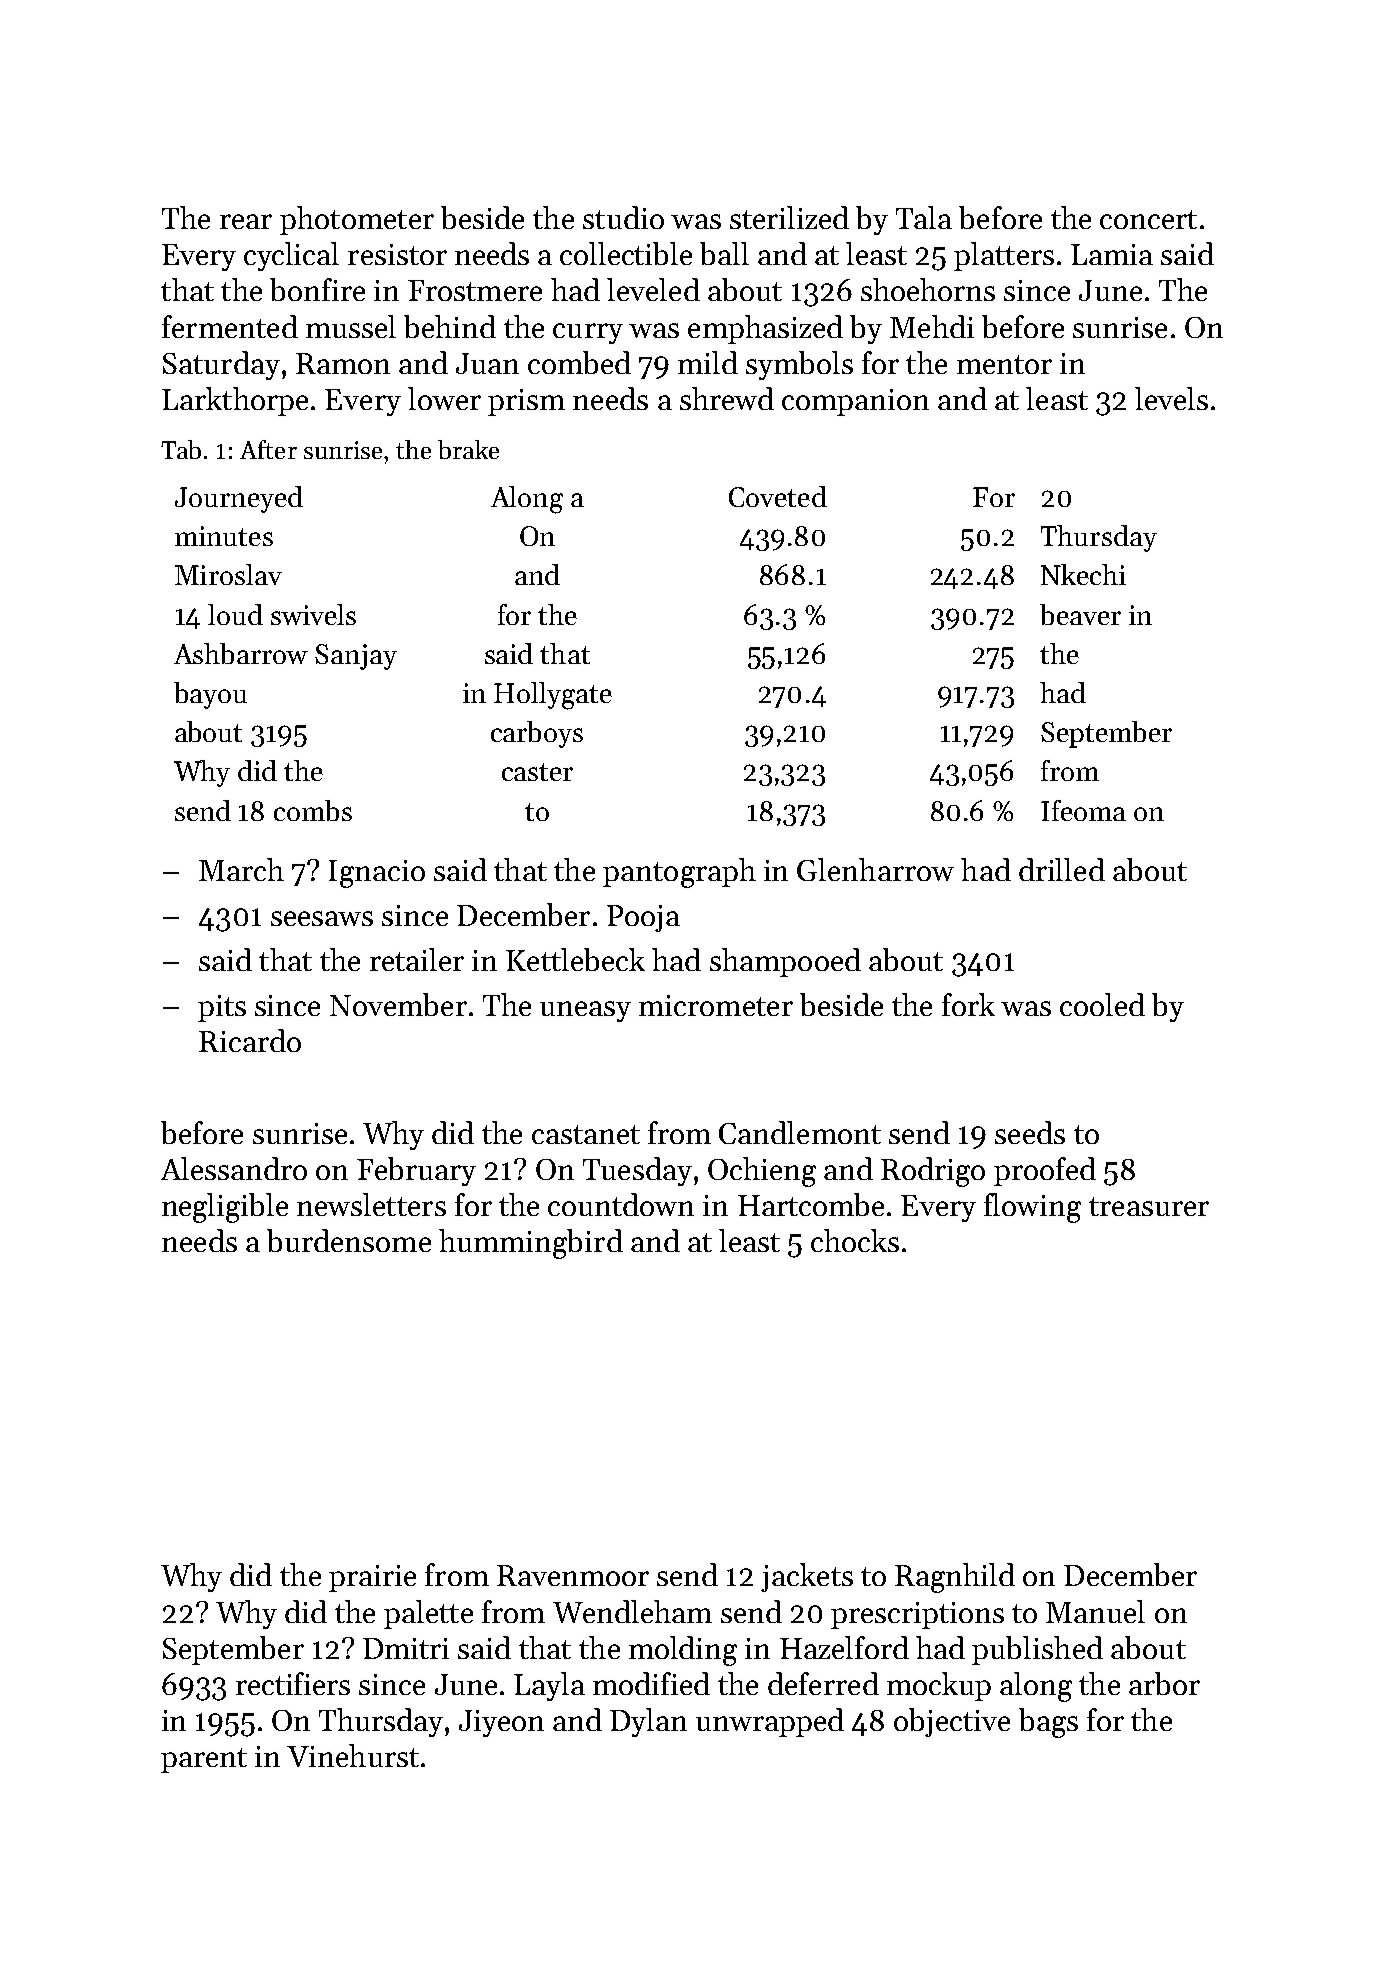 The image size is (1386, 1969). What do you see at coordinates (716, 1005) in the screenshot?
I see `micrometer` at bounding box center [716, 1005].
